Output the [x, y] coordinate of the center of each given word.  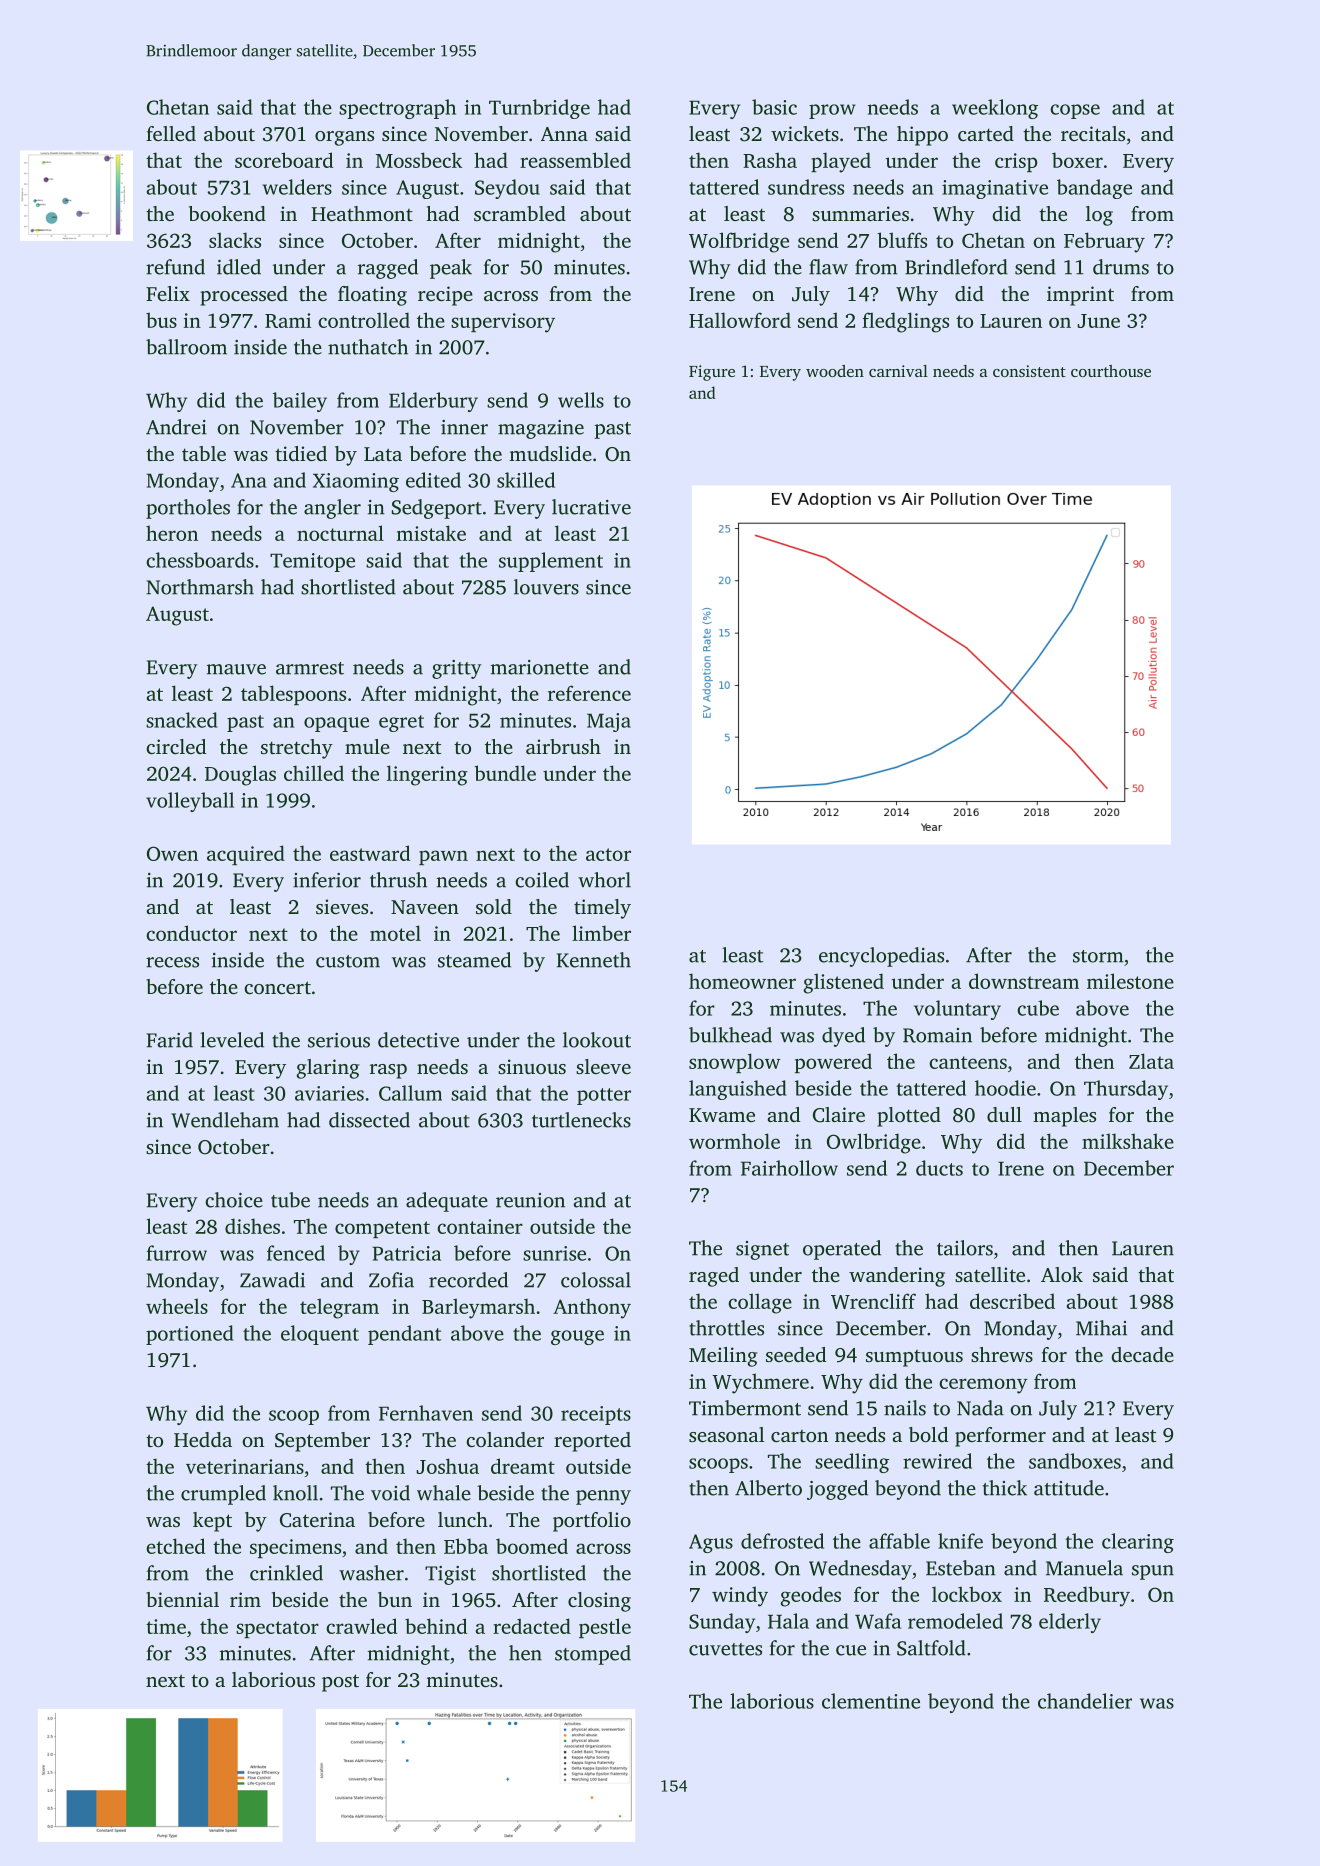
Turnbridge [539, 109]
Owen [172, 853]
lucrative [591, 507]
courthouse [1111, 371]
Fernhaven [426, 1413]
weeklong [995, 109]
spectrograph [397, 109]
